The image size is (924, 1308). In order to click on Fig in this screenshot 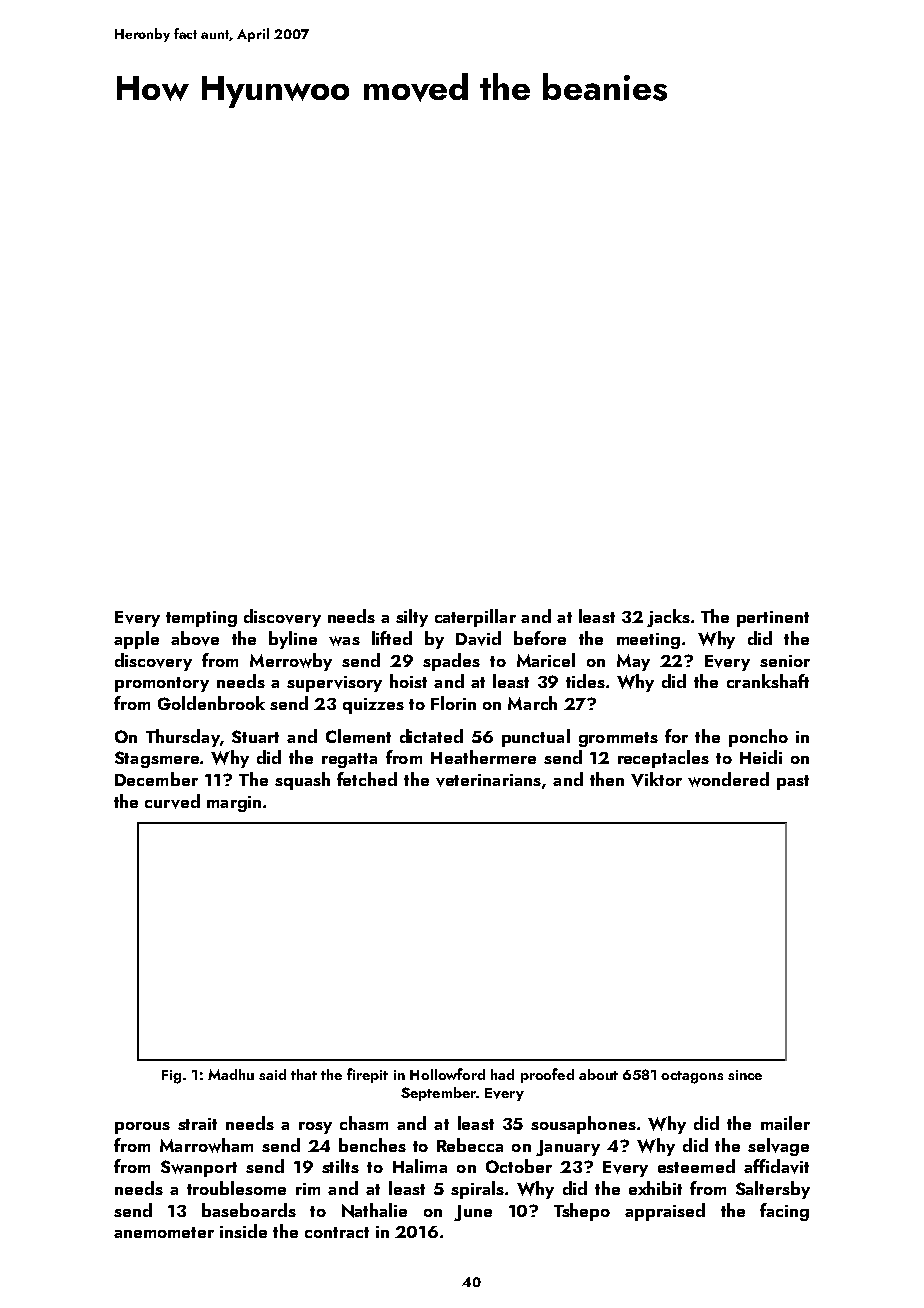, I will do `click(171, 1077)`.
